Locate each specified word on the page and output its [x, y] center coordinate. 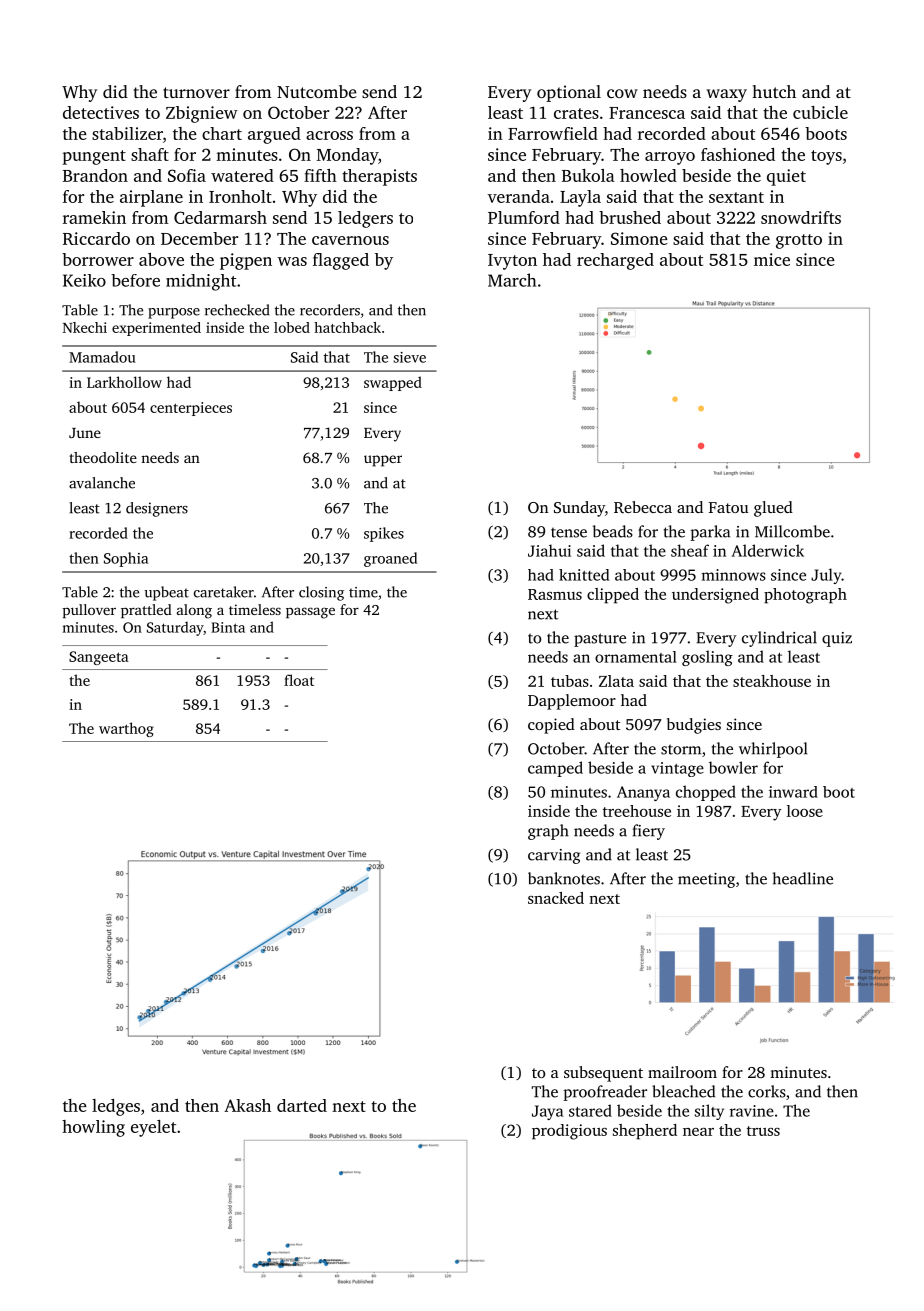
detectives [101, 112]
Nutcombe [316, 91]
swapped [393, 383]
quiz [837, 639]
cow [622, 93]
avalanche [102, 483]
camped [555, 769]
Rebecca [643, 507]
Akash [247, 1105]
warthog [126, 729]
